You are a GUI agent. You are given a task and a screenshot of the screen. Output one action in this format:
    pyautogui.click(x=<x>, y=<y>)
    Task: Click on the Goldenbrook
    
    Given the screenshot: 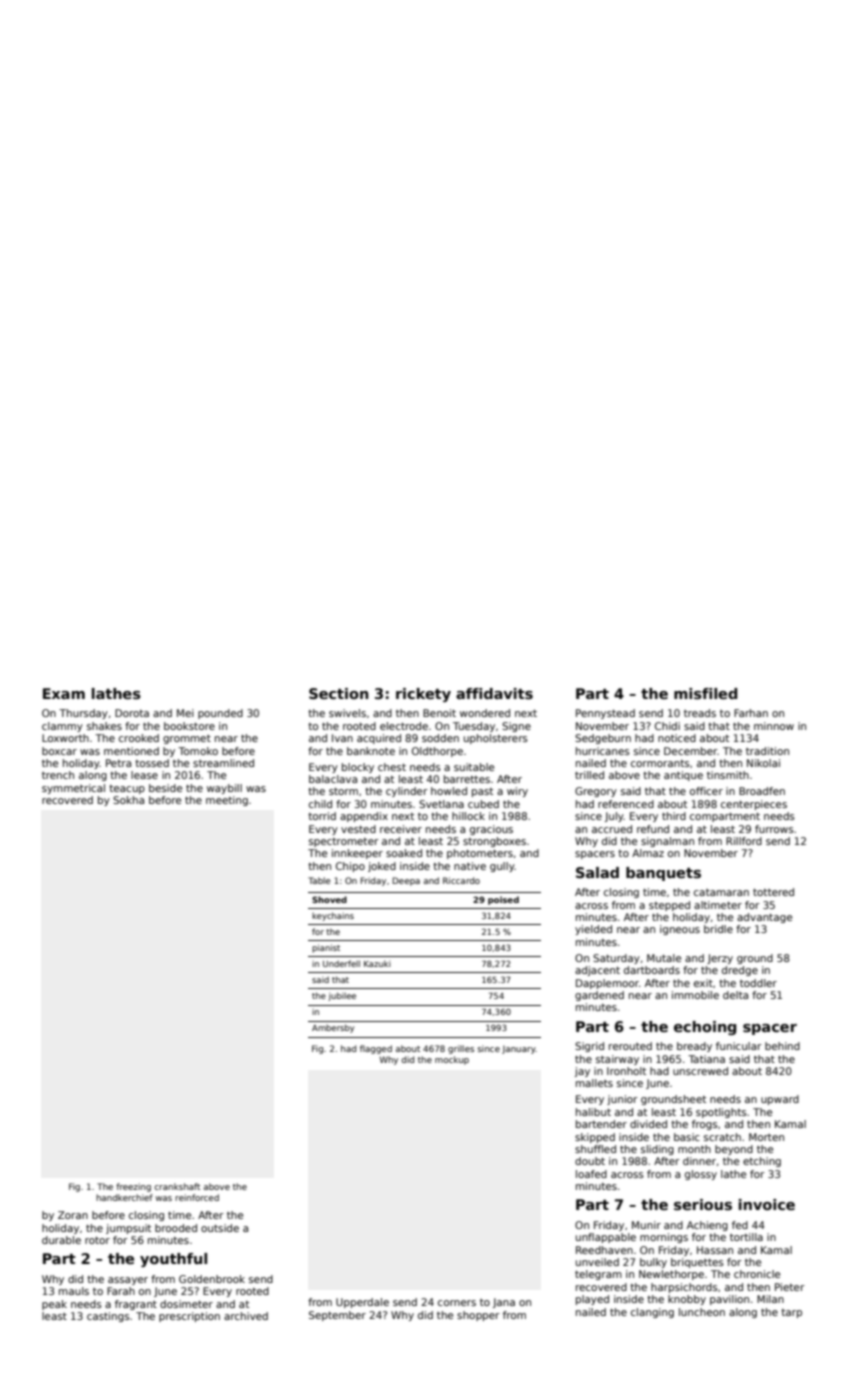 What is the action you would take?
    pyautogui.click(x=212, y=1279)
